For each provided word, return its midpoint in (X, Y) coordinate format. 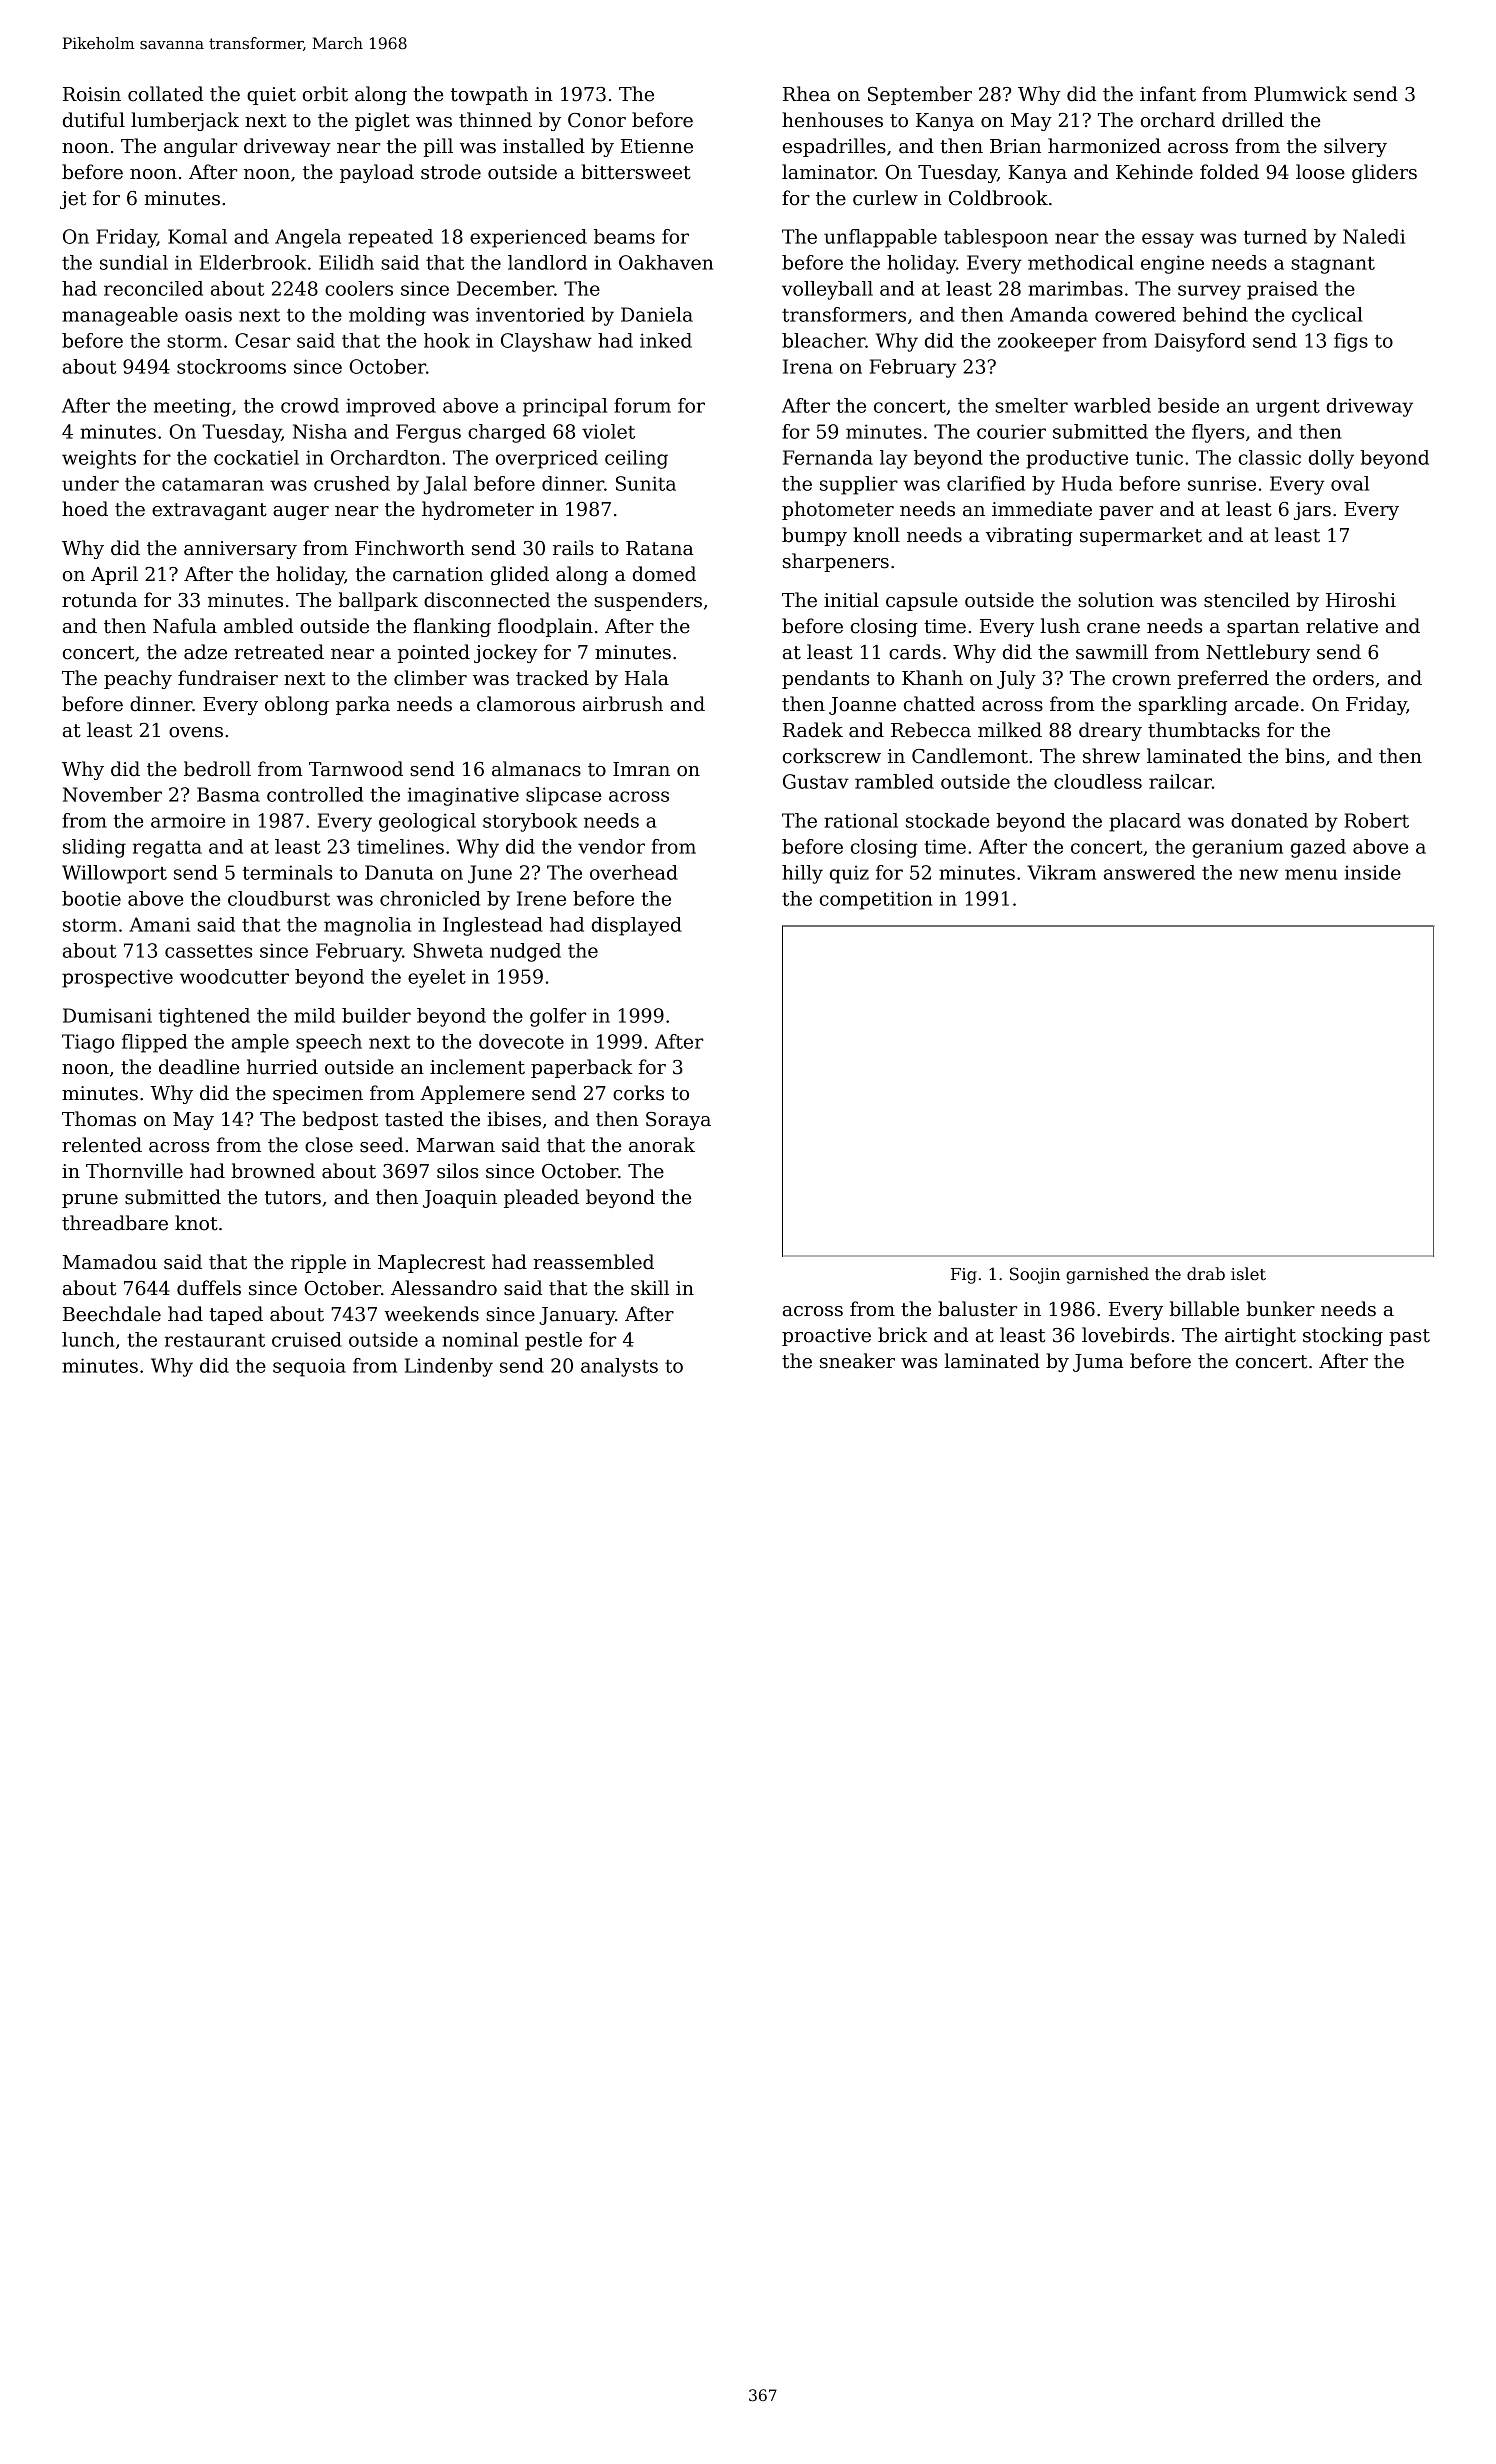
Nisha (320, 431)
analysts (619, 1367)
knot (196, 1223)
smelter (1031, 405)
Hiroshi (1361, 600)
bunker (1280, 1309)
